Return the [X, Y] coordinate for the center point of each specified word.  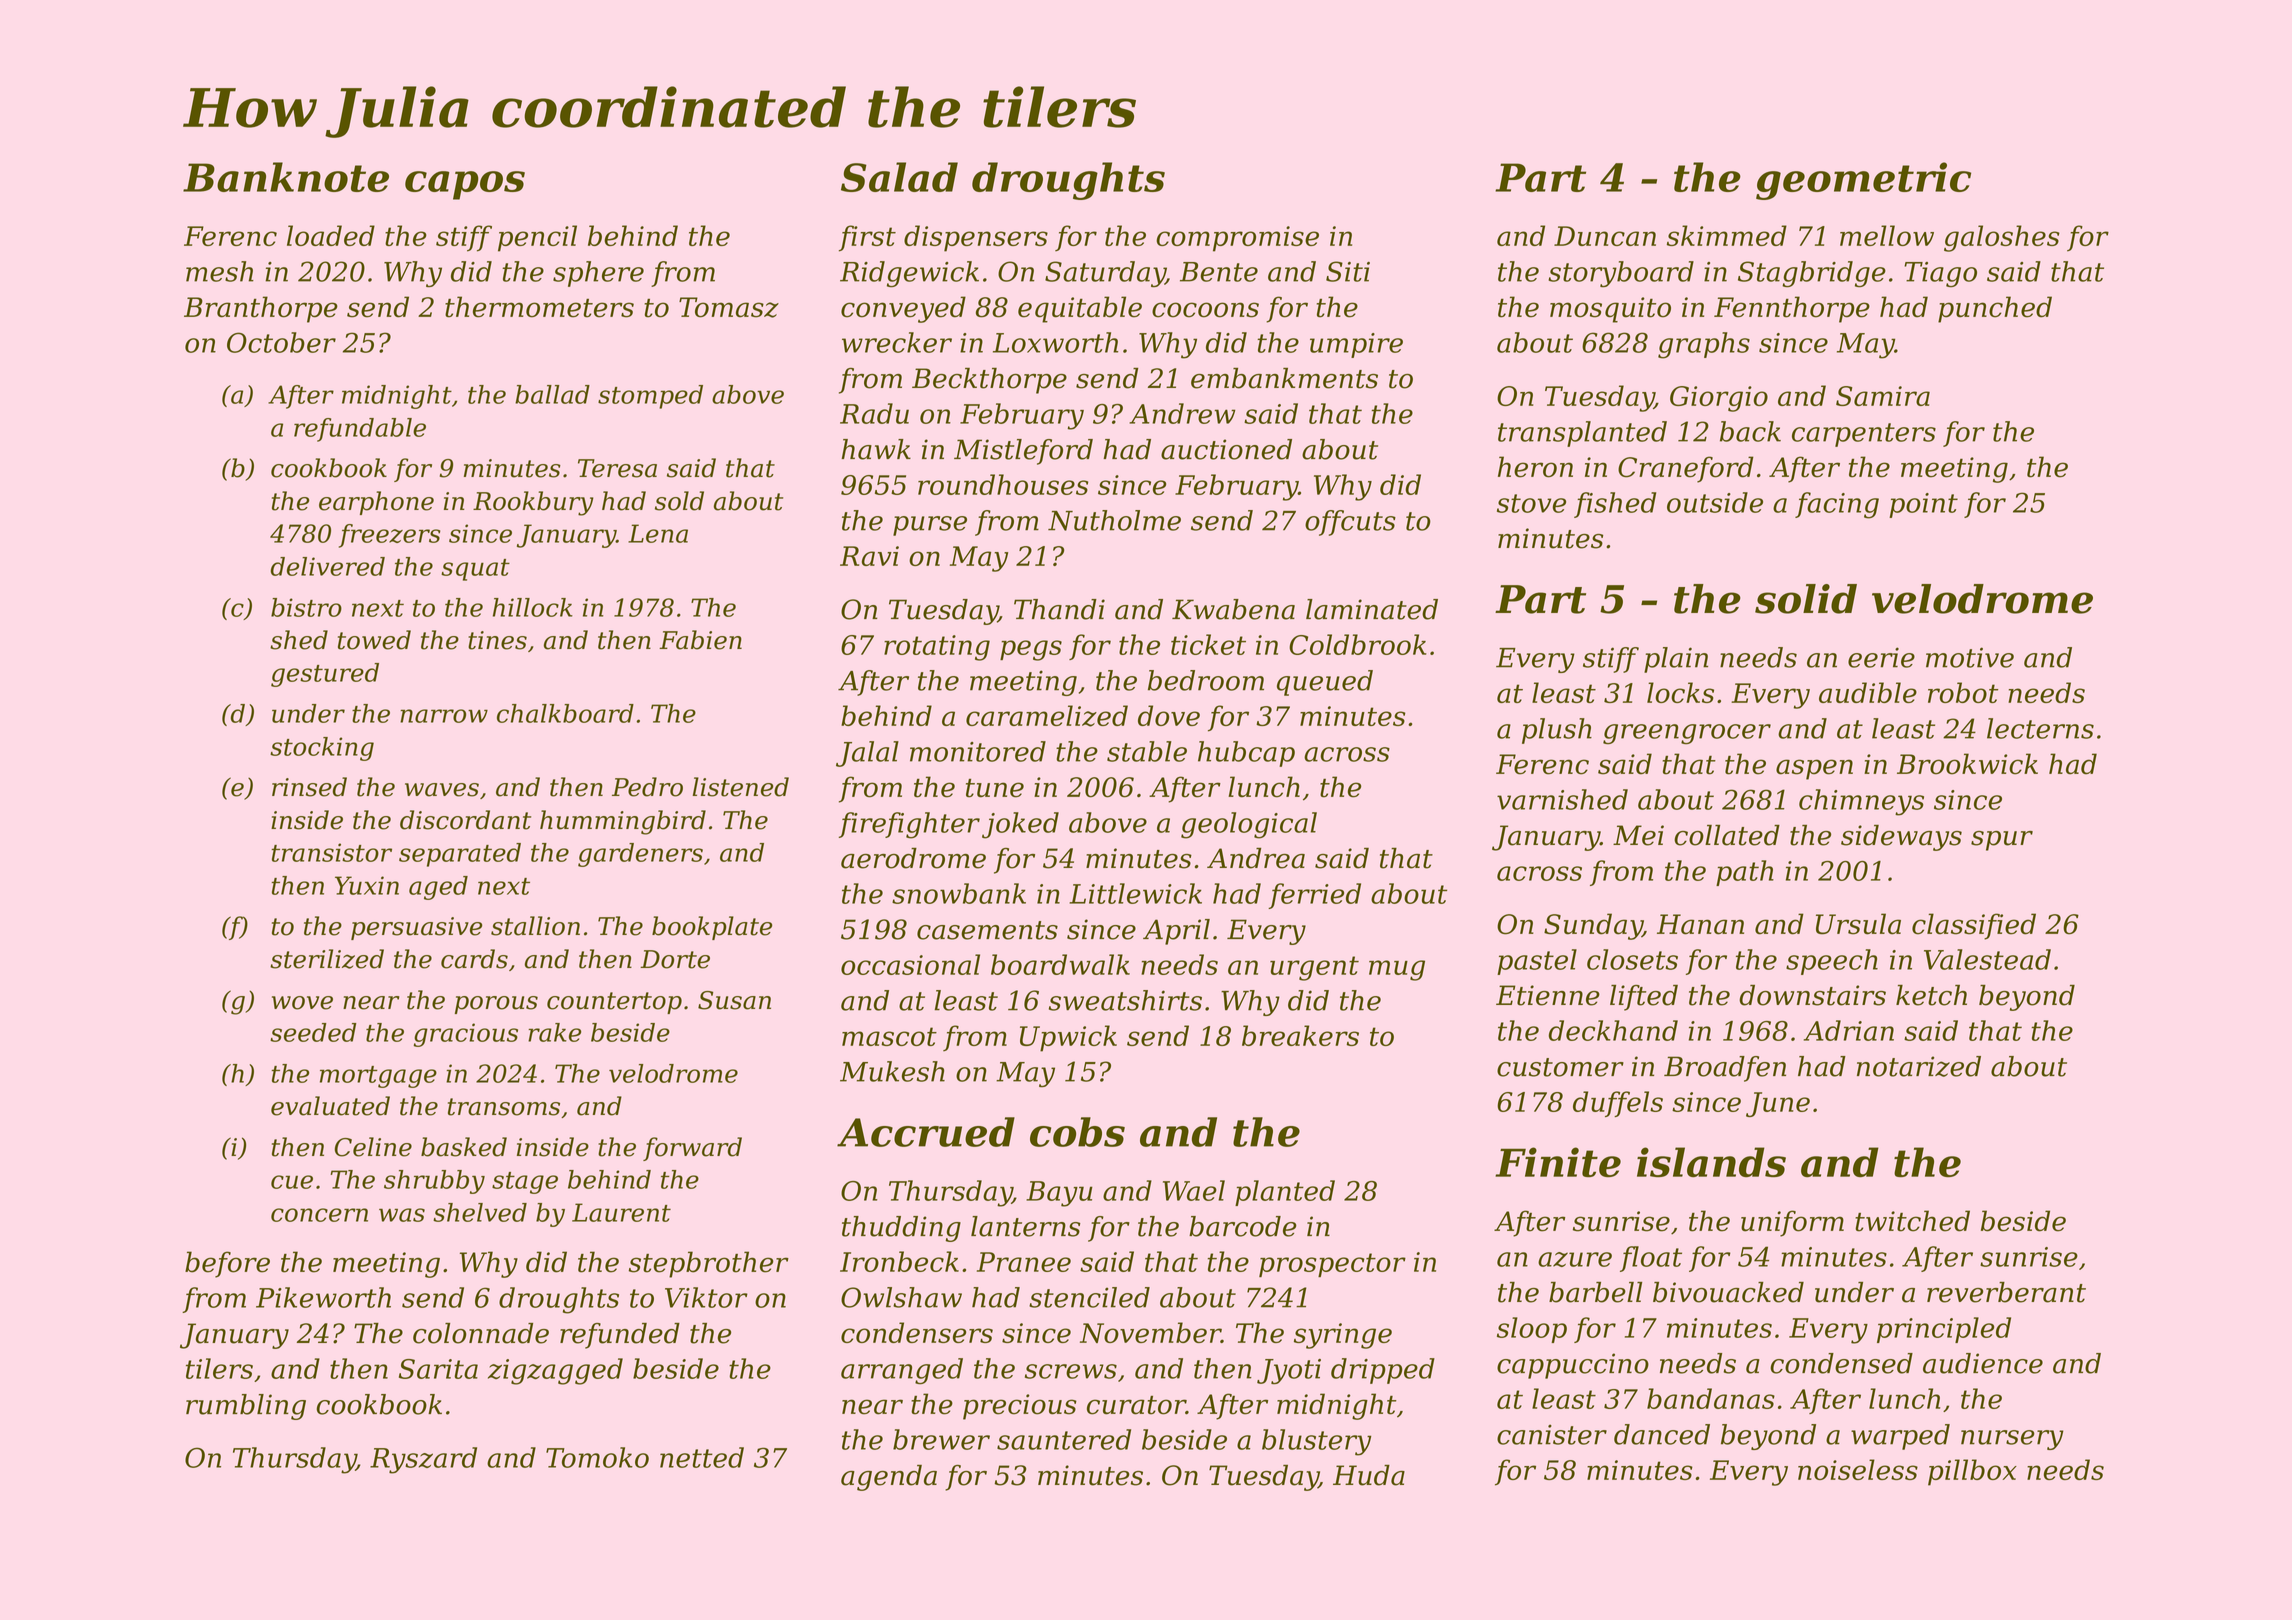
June [1778, 1104]
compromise [1237, 239]
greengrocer [1687, 734]
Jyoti [1289, 1371]
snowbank [959, 893]
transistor [331, 852]
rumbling [246, 1407]
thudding [901, 1229]
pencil [537, 238]
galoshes [2002, 238]
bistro [306, 607]
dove [1169, 715]
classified [1974, 926]
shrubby [434, 1182]
